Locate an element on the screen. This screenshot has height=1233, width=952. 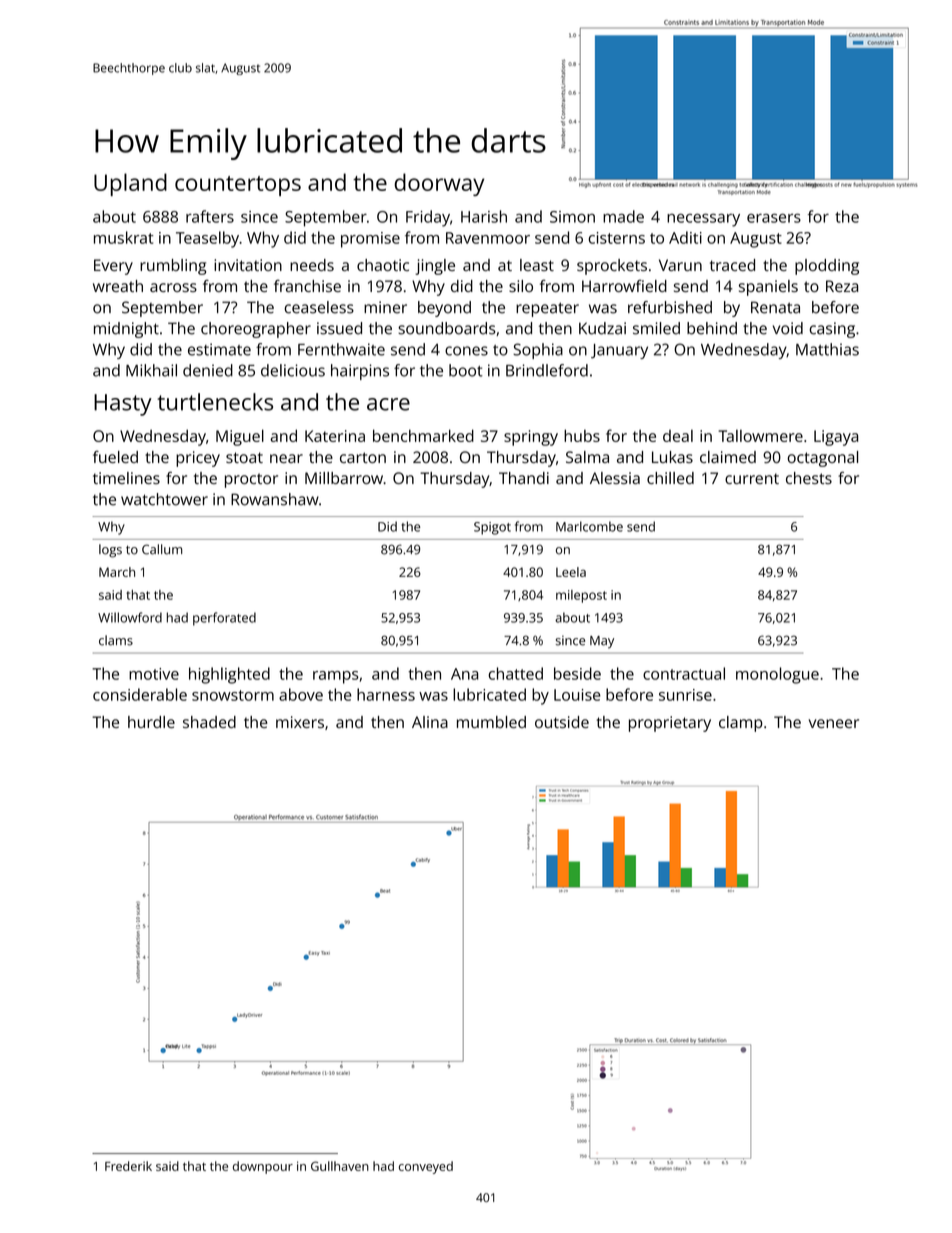
Frederik is located at coordinates (128, 1166).
